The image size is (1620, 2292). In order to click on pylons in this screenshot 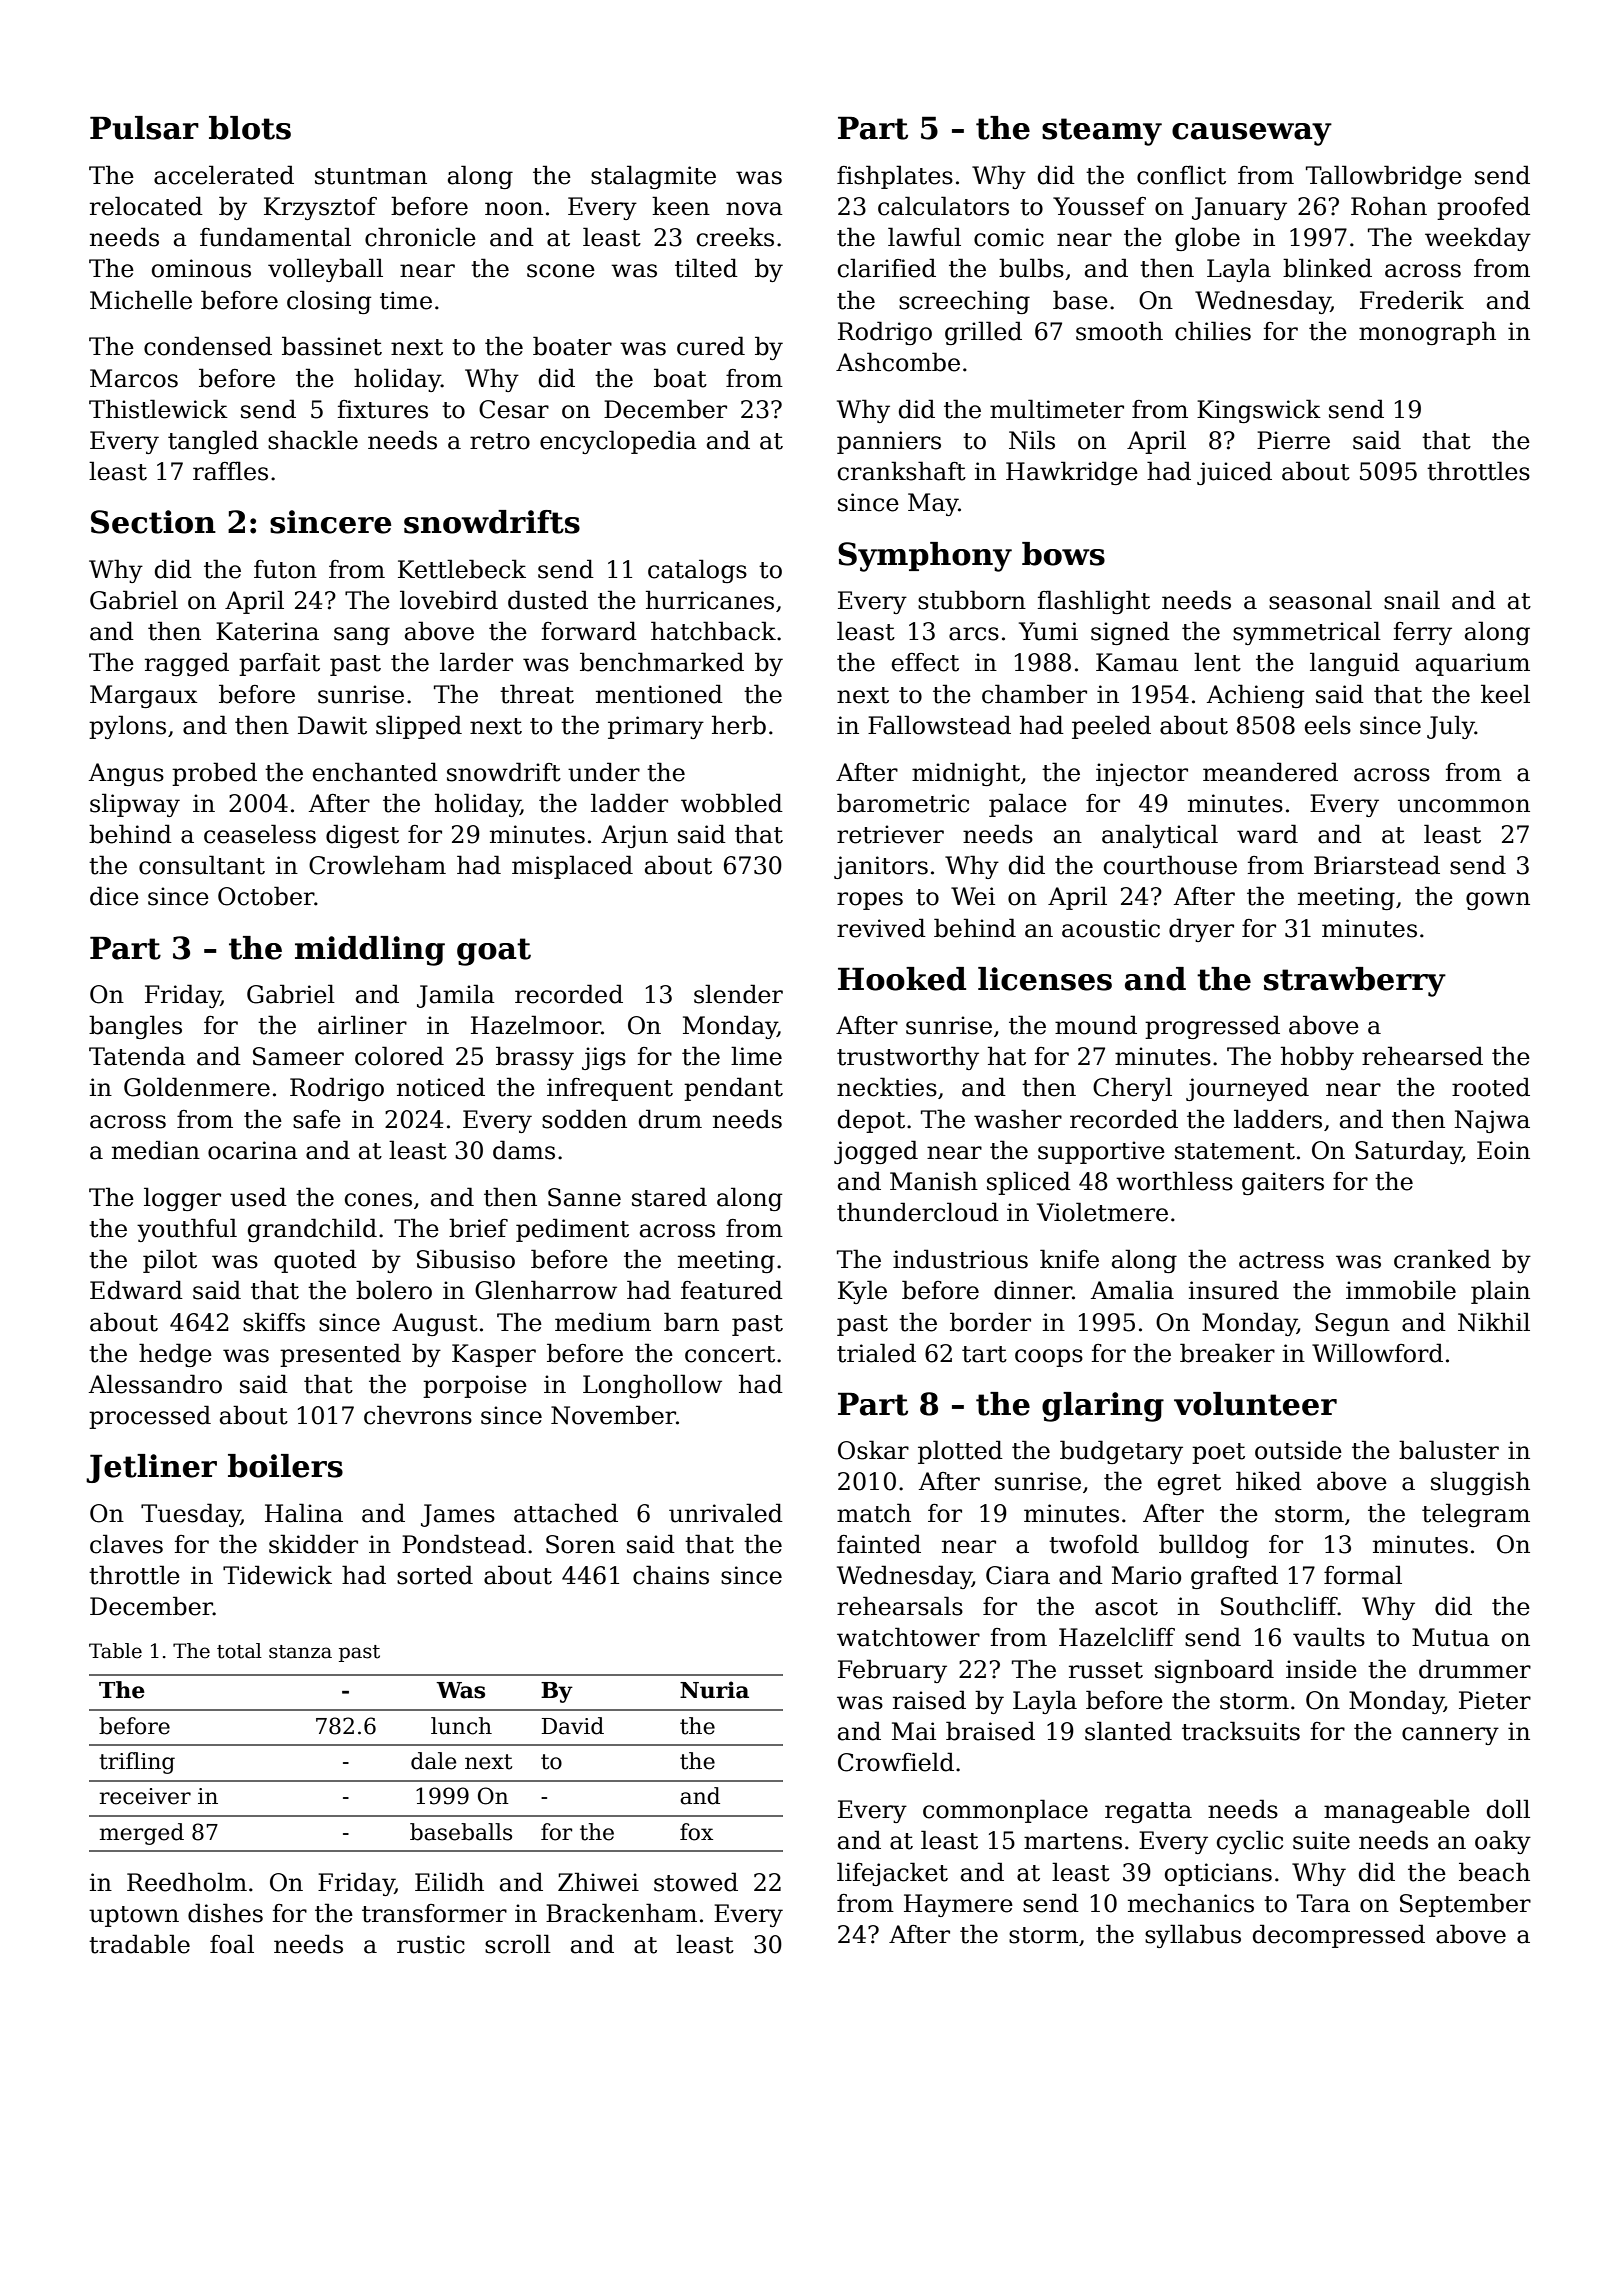, I will do `click(127, 727)`.
